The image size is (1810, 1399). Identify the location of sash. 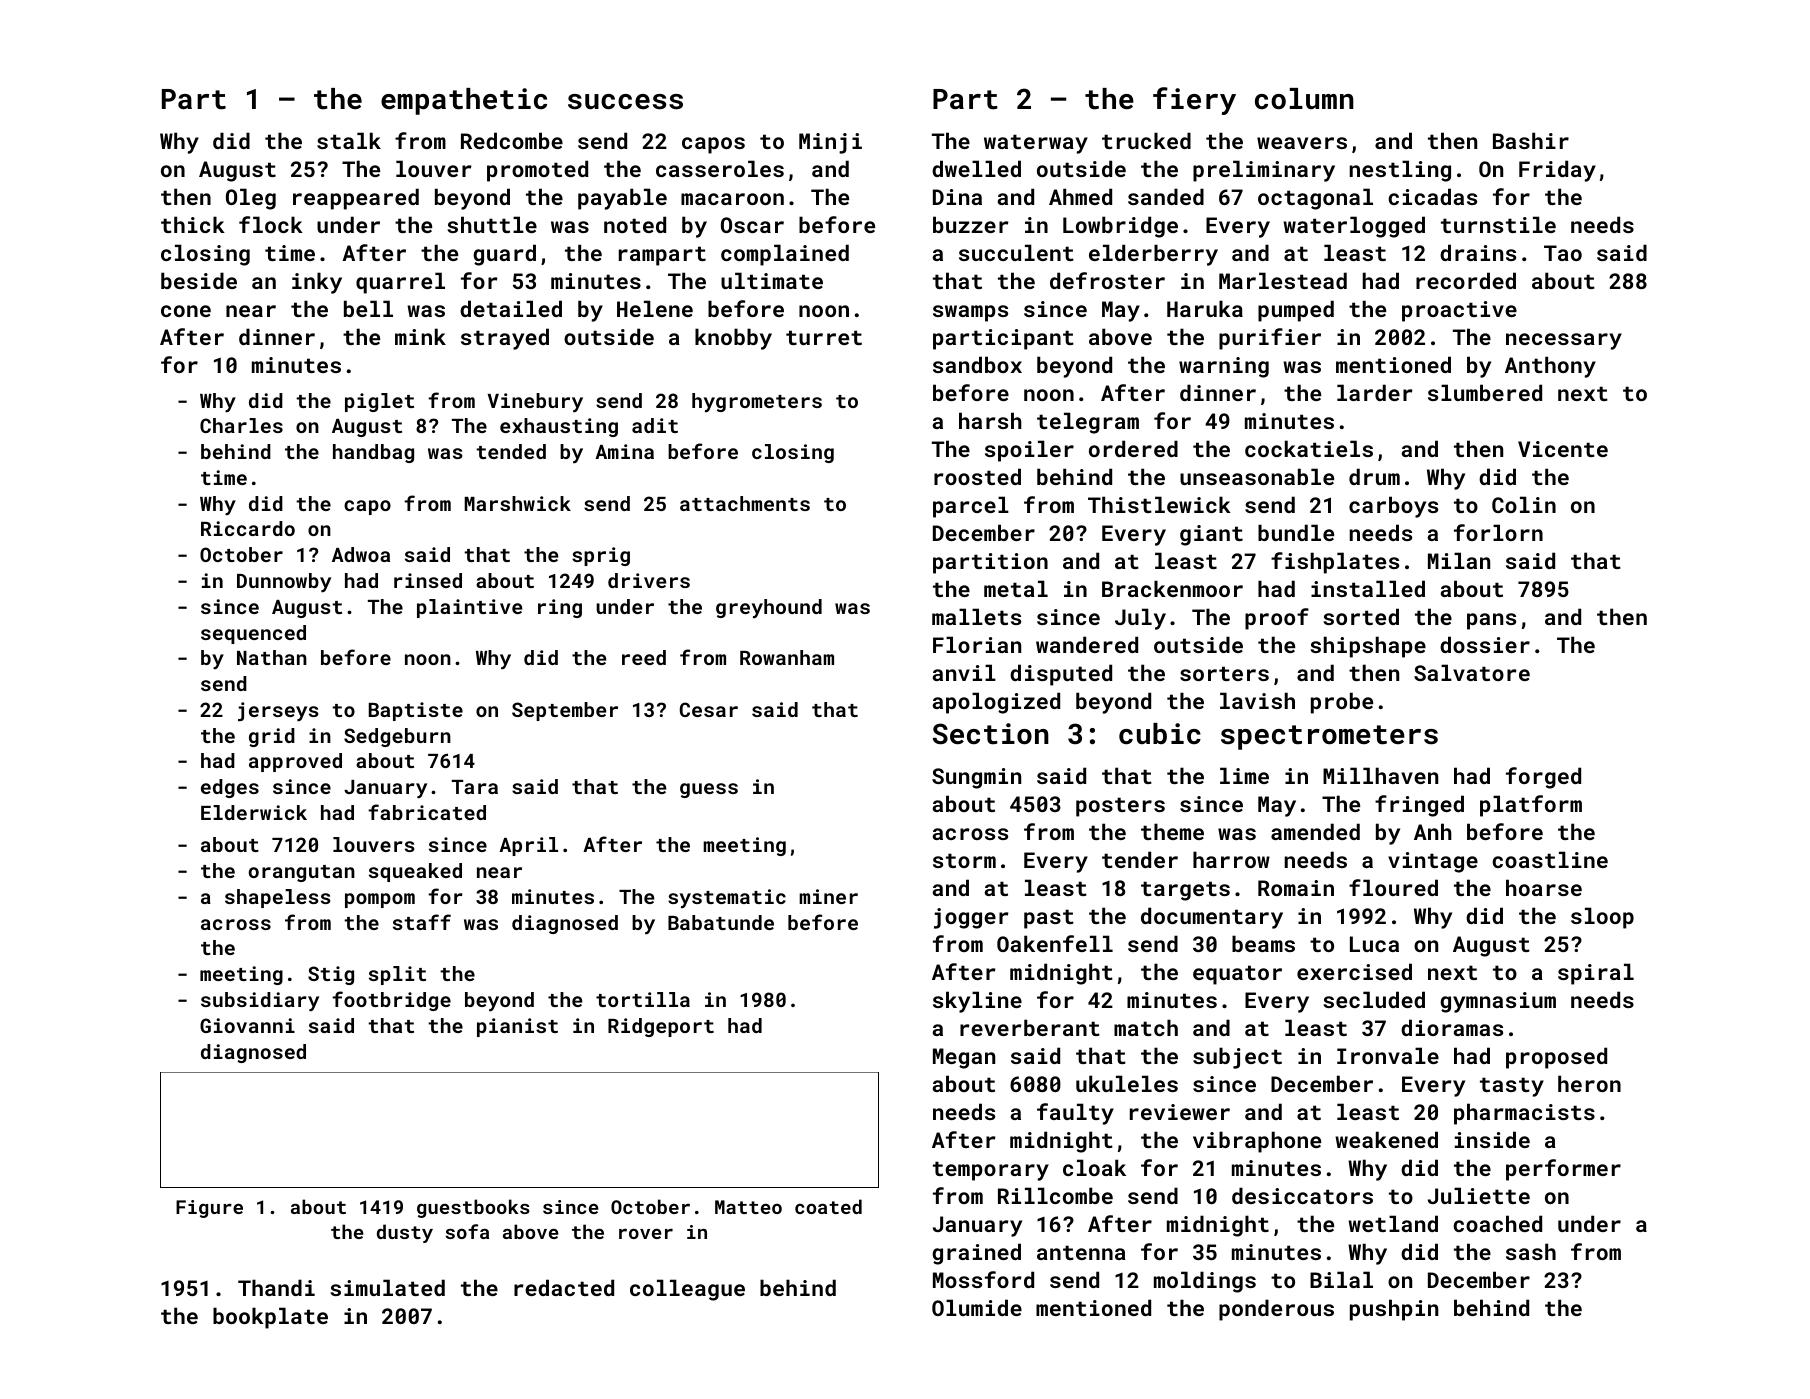
(1531, 1251).
